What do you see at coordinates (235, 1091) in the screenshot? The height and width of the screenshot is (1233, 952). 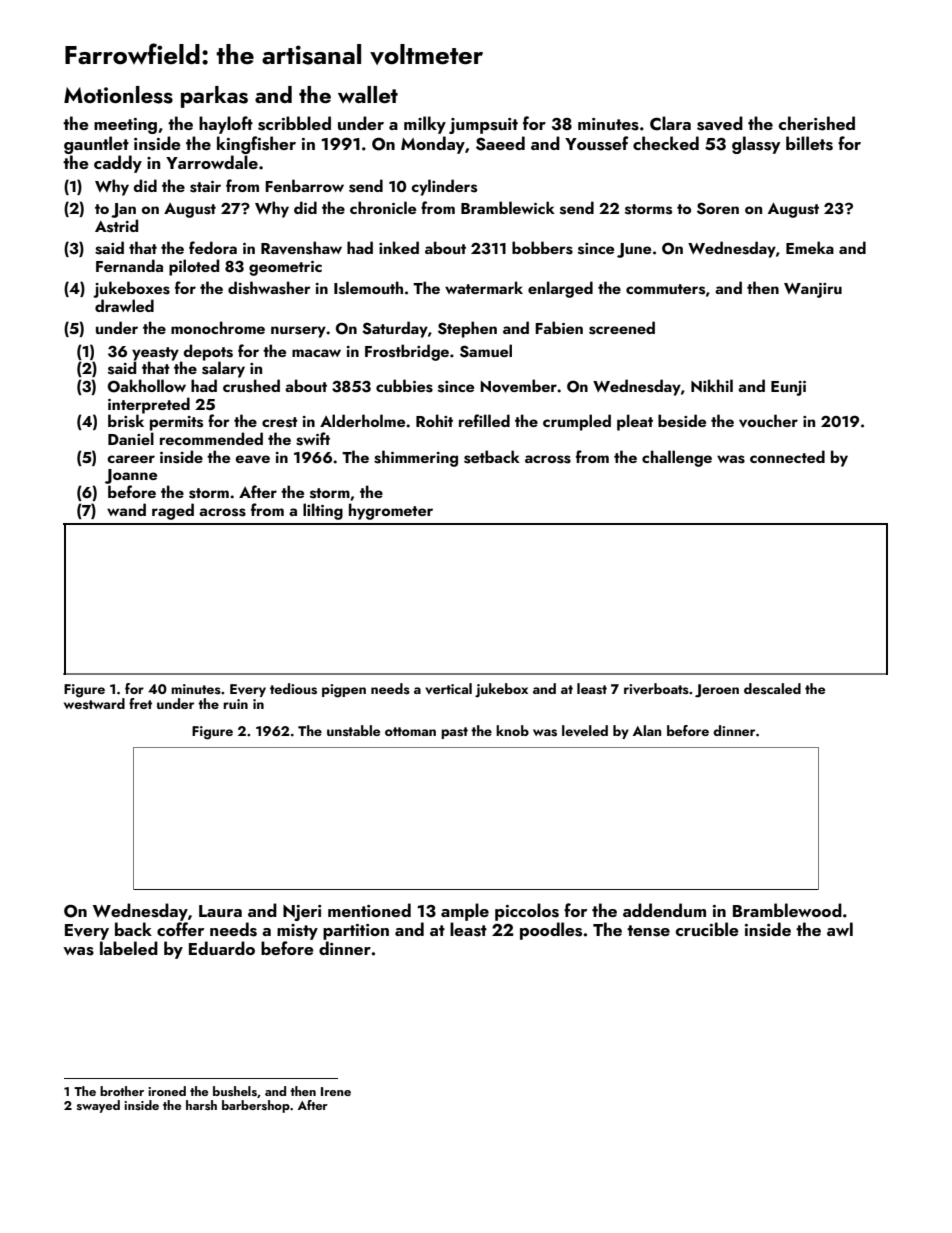 I see `bushels` at bounding box center [235, 1091].
